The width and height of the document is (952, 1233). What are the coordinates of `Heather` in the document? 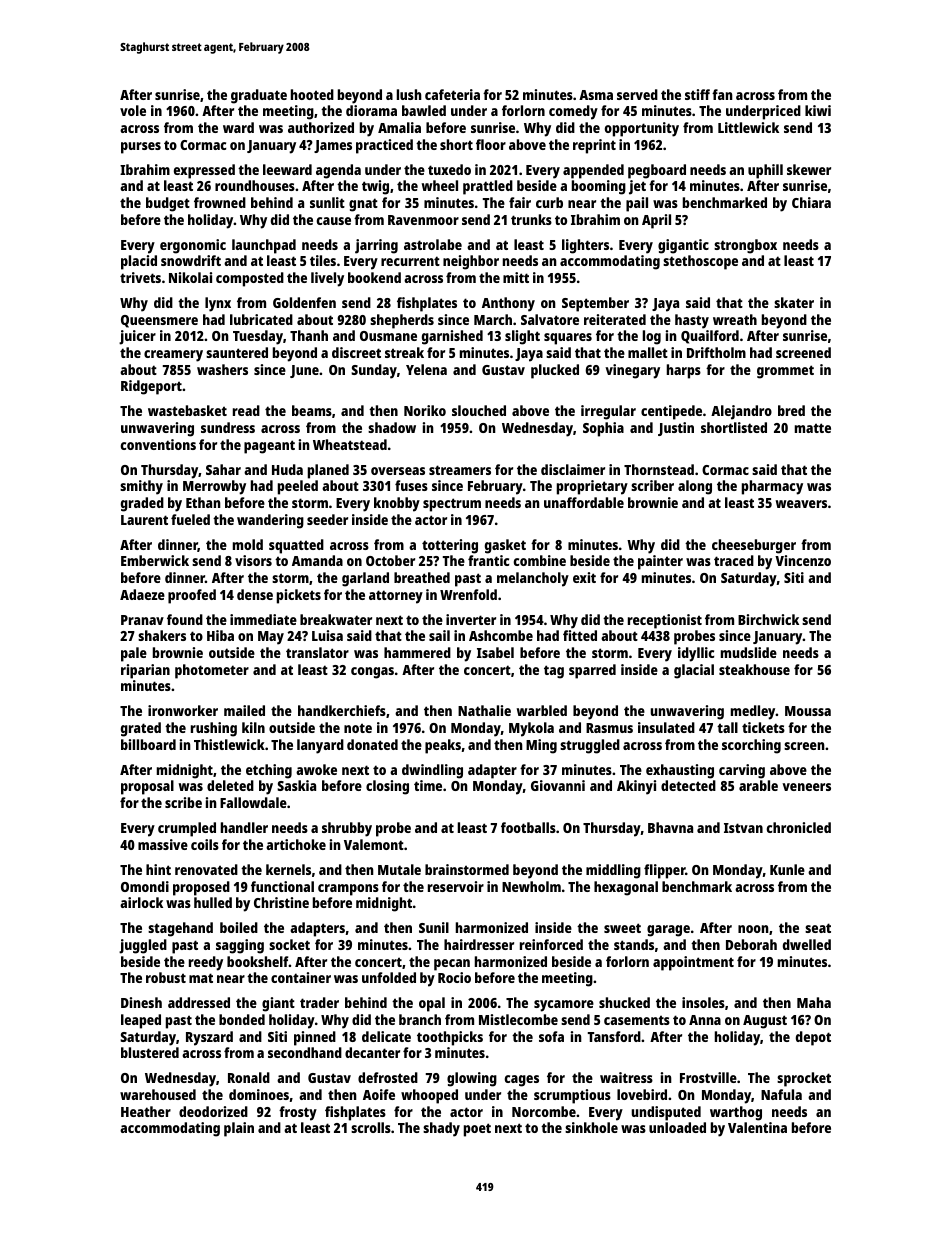 It's located at (146, 1111).
